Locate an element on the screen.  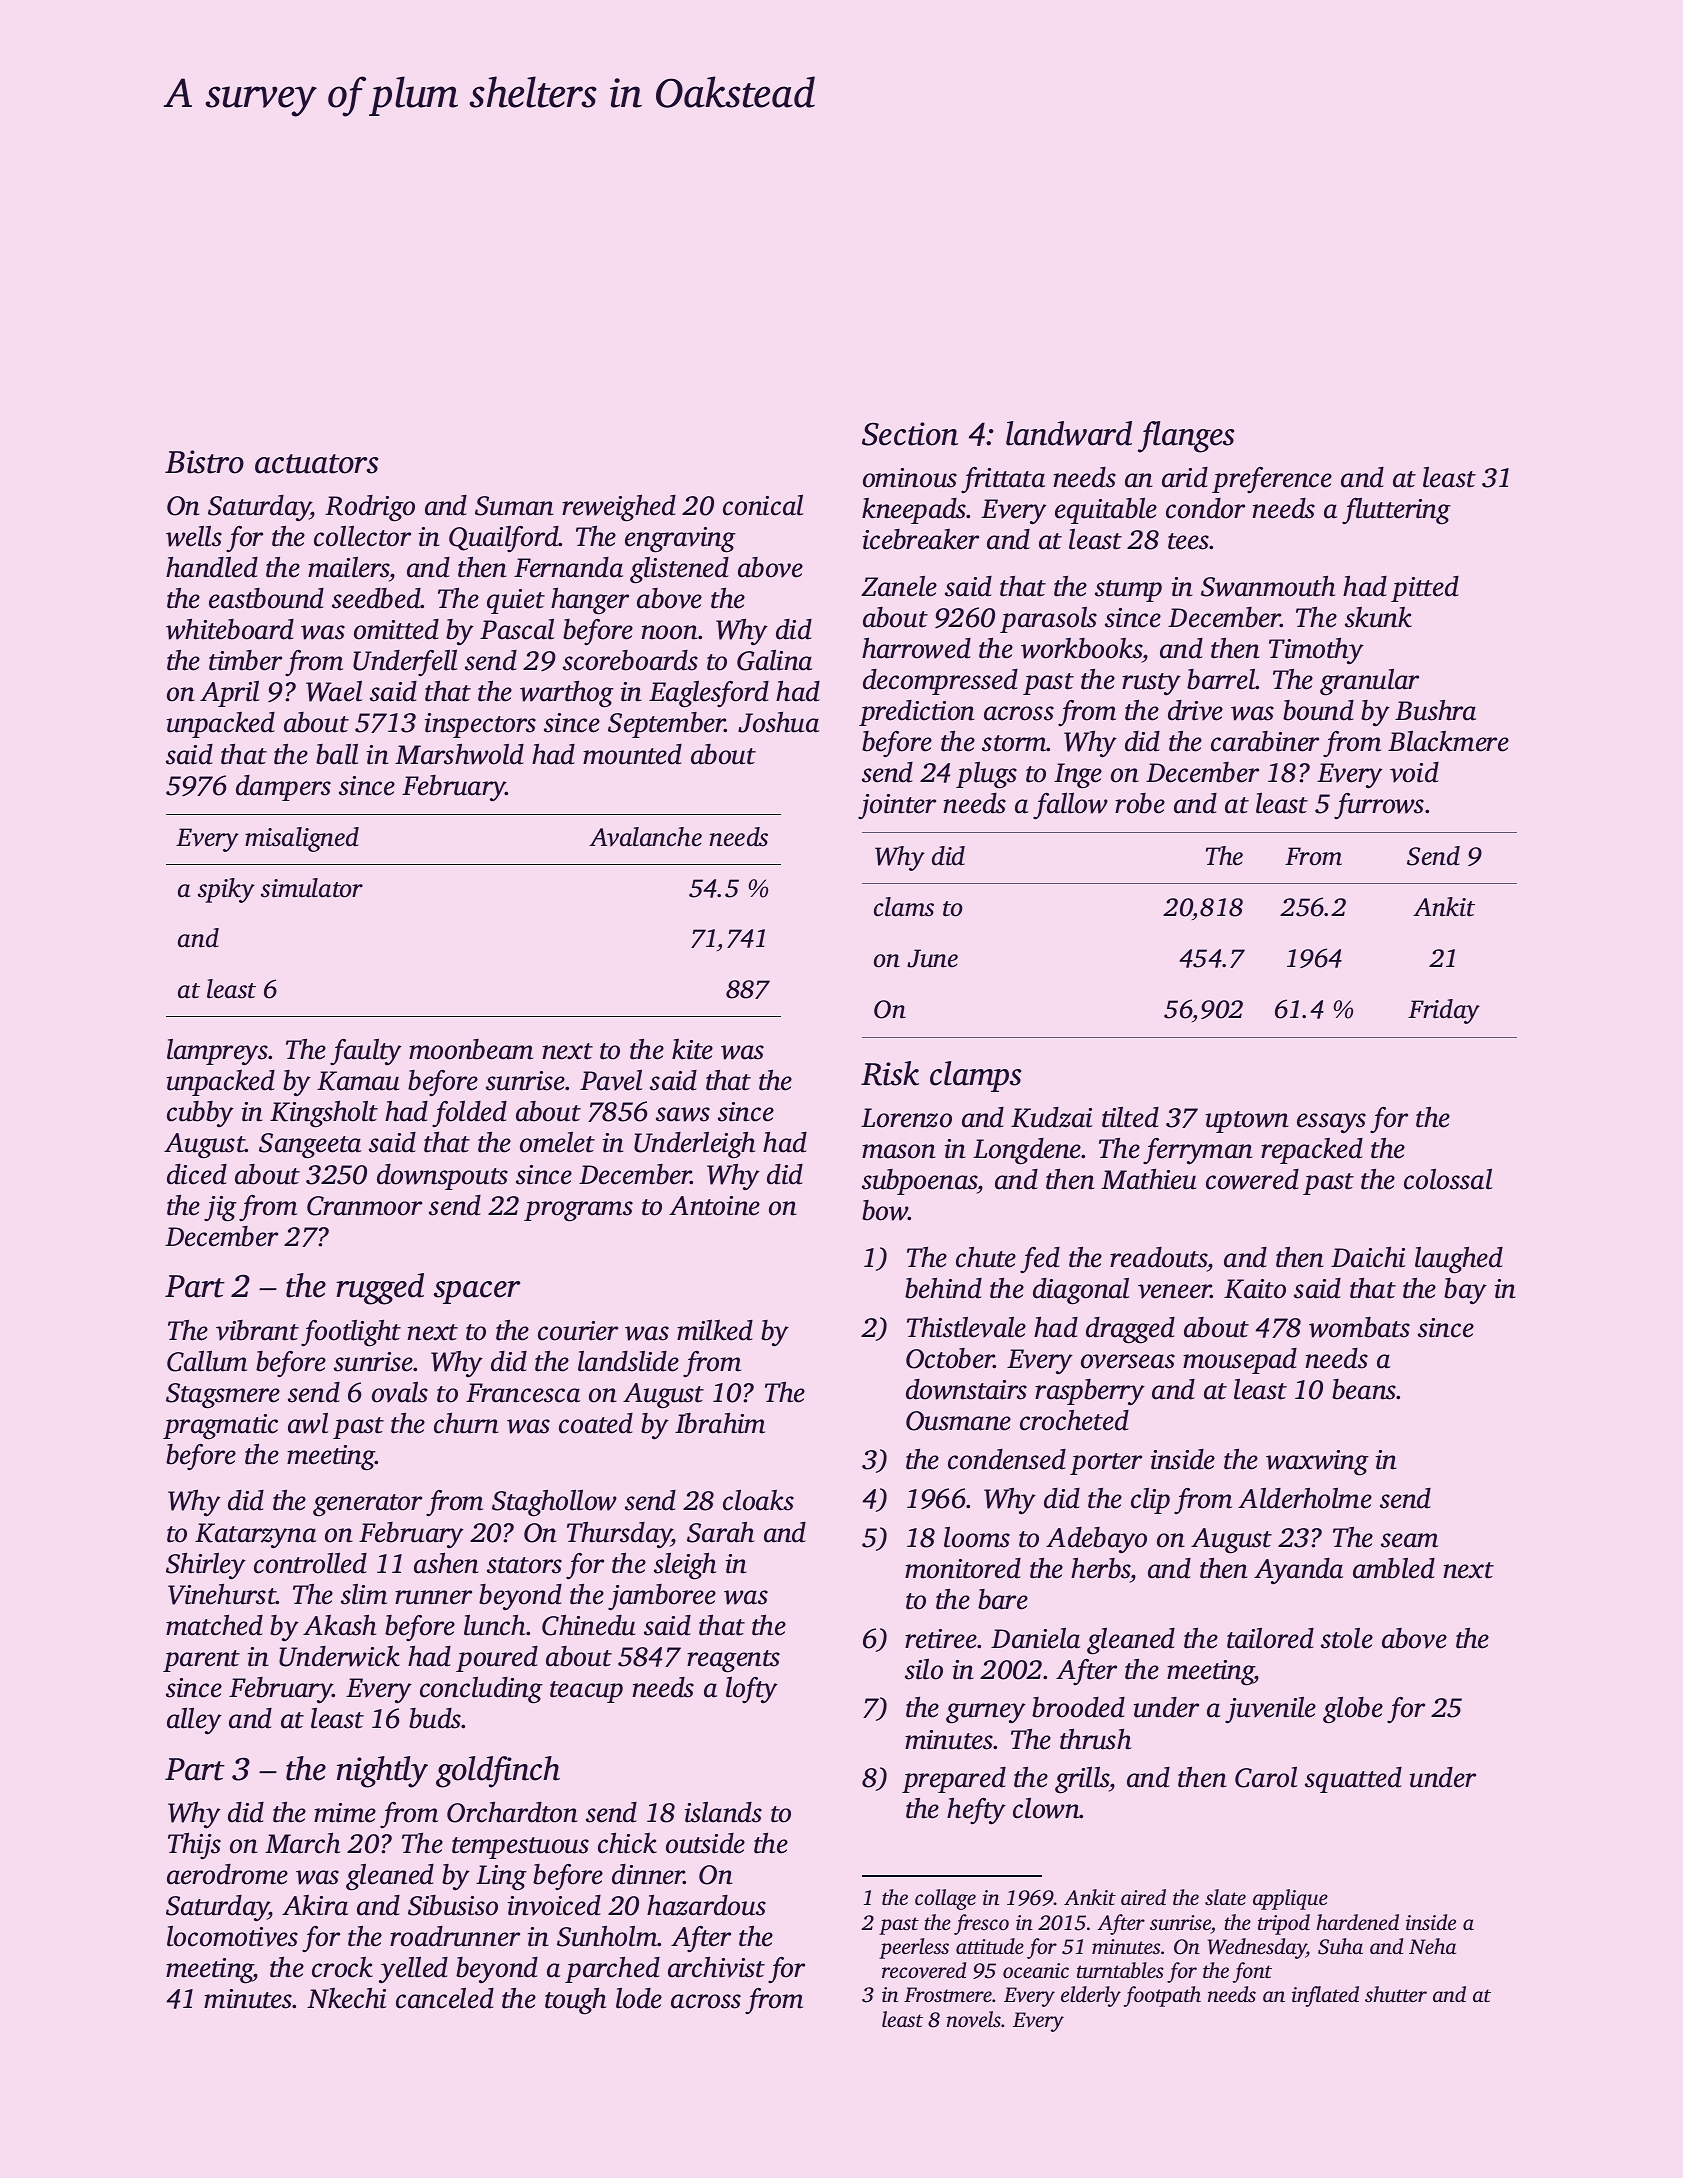
furrows is located at coordinates (1379, 806).
